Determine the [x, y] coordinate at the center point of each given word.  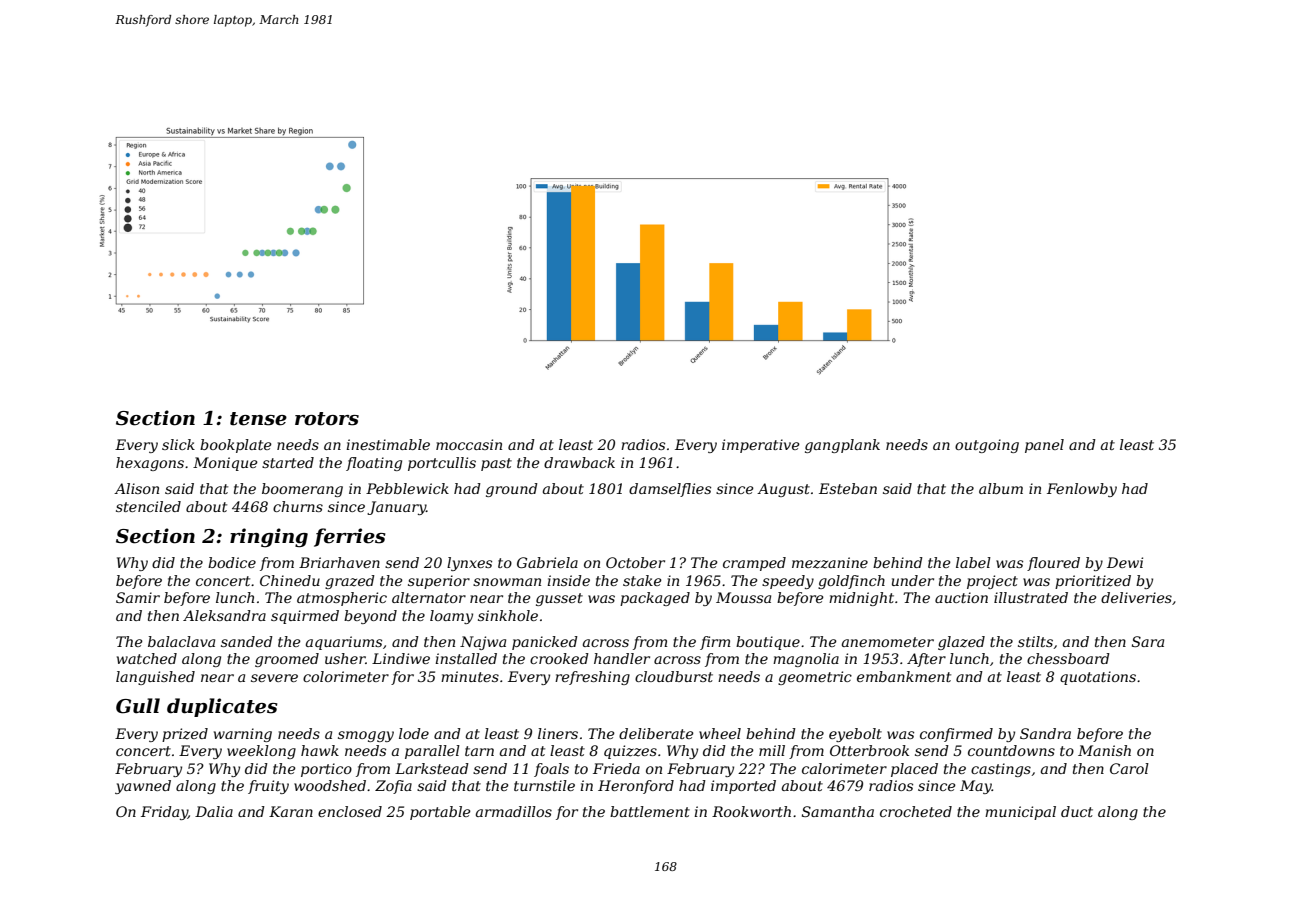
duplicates [222, 707]
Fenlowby [1082, 490]
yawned [143, 787]
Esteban [848, 488]
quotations [1098, 678]
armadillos [514, 811]
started [288, 462]
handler [622, 658]
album [1001, 488]
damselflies [670, 490]
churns [298, 506]
